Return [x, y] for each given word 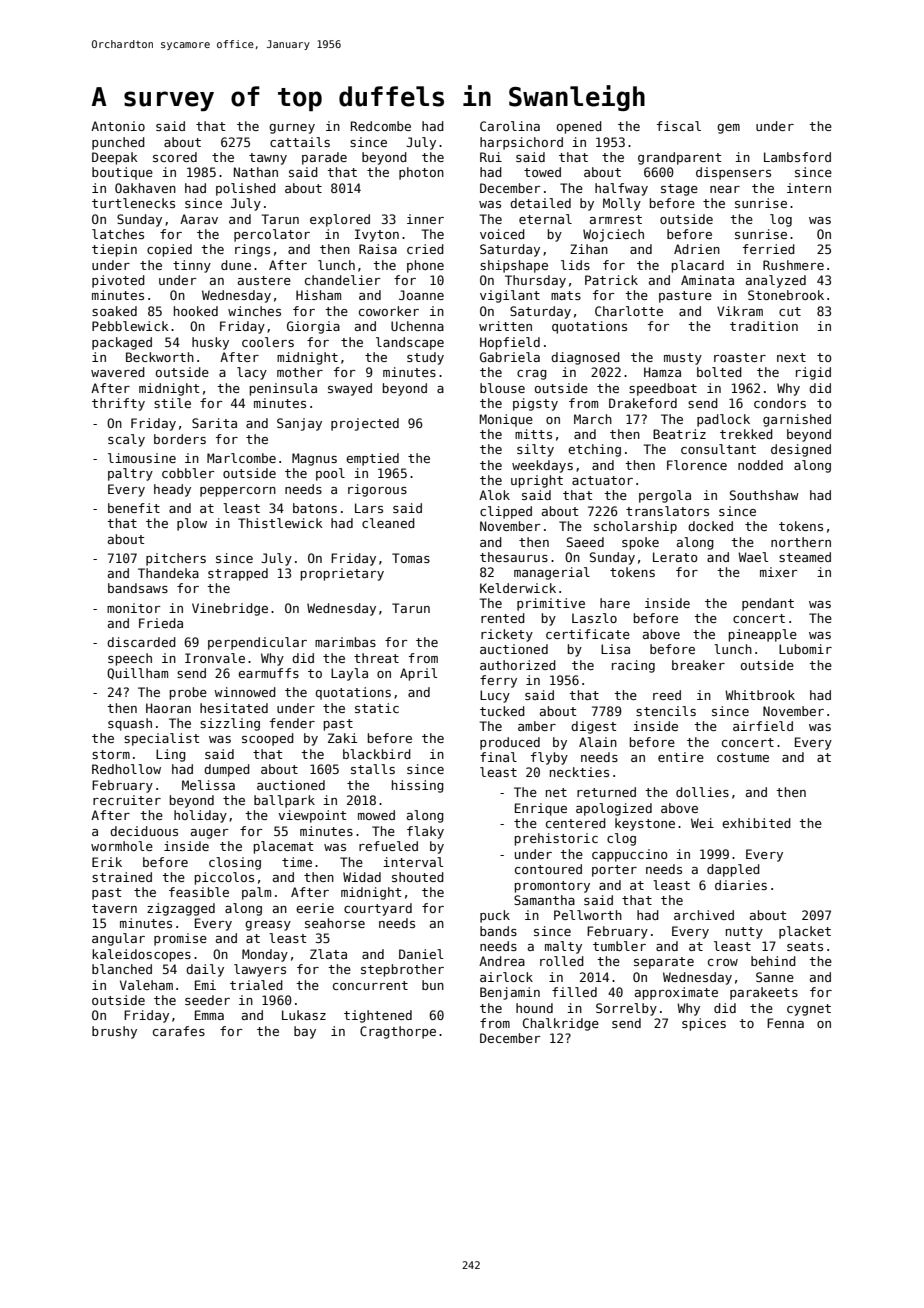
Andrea [502, 961]
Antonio [118, 126]
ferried [769, 249]
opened [579, 127]
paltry [130, 474]
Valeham [146, 985]
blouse [502, 388]
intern [809, 188]
